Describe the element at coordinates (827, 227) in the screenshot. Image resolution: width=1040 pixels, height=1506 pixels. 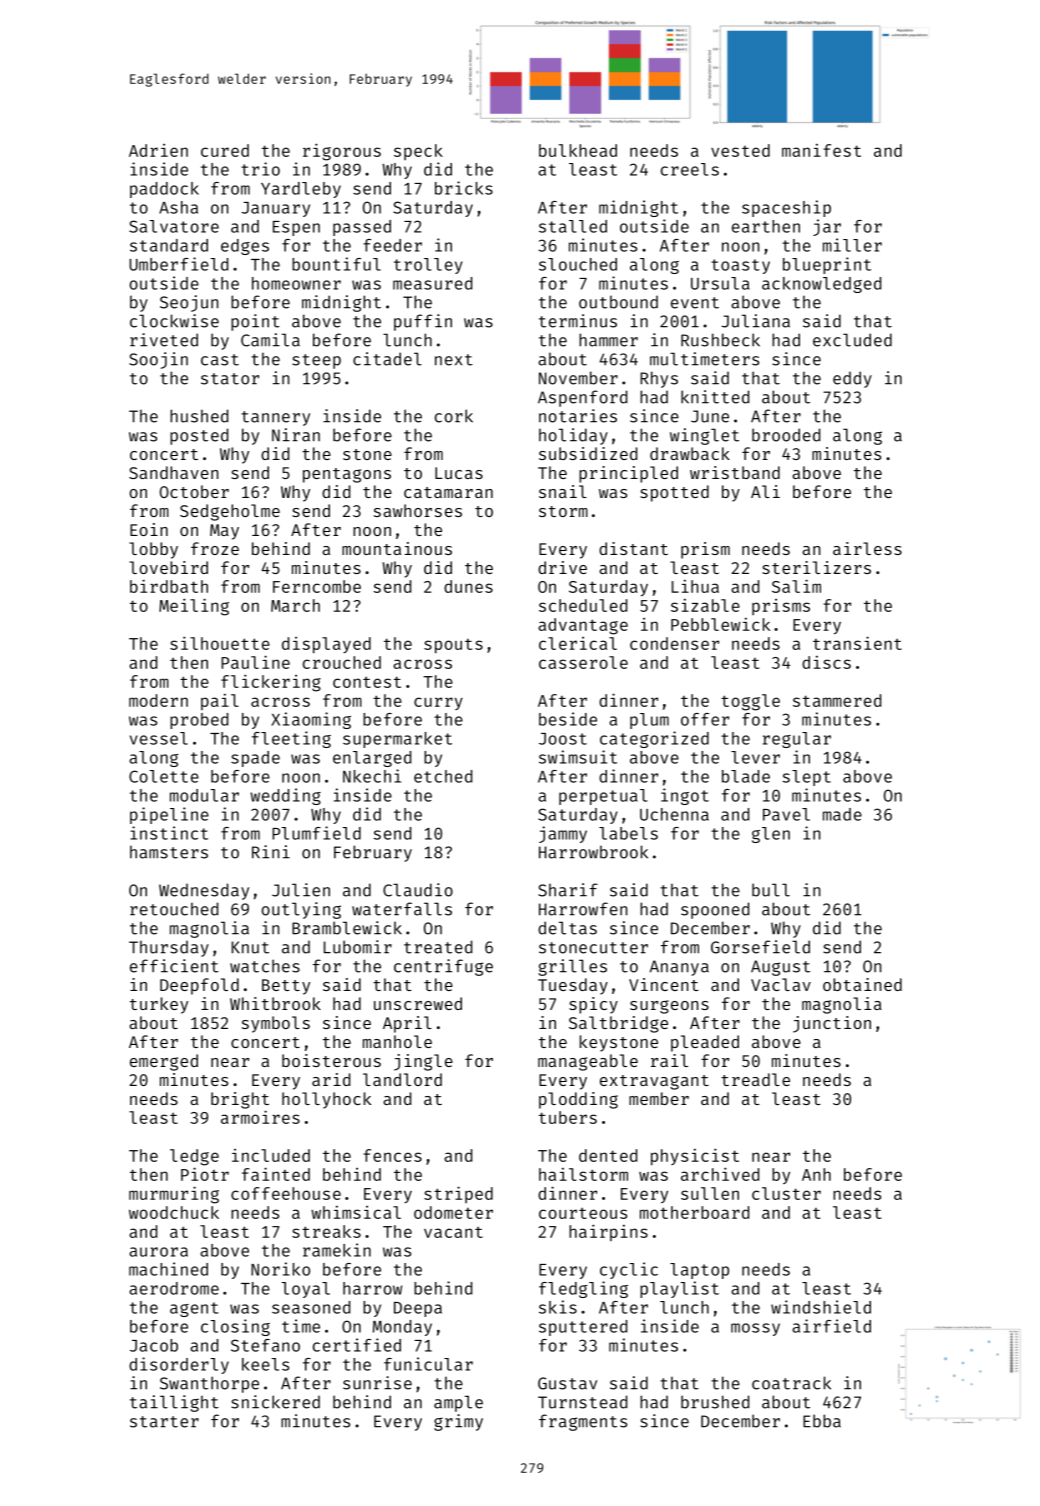
I see `jar` at that location.
